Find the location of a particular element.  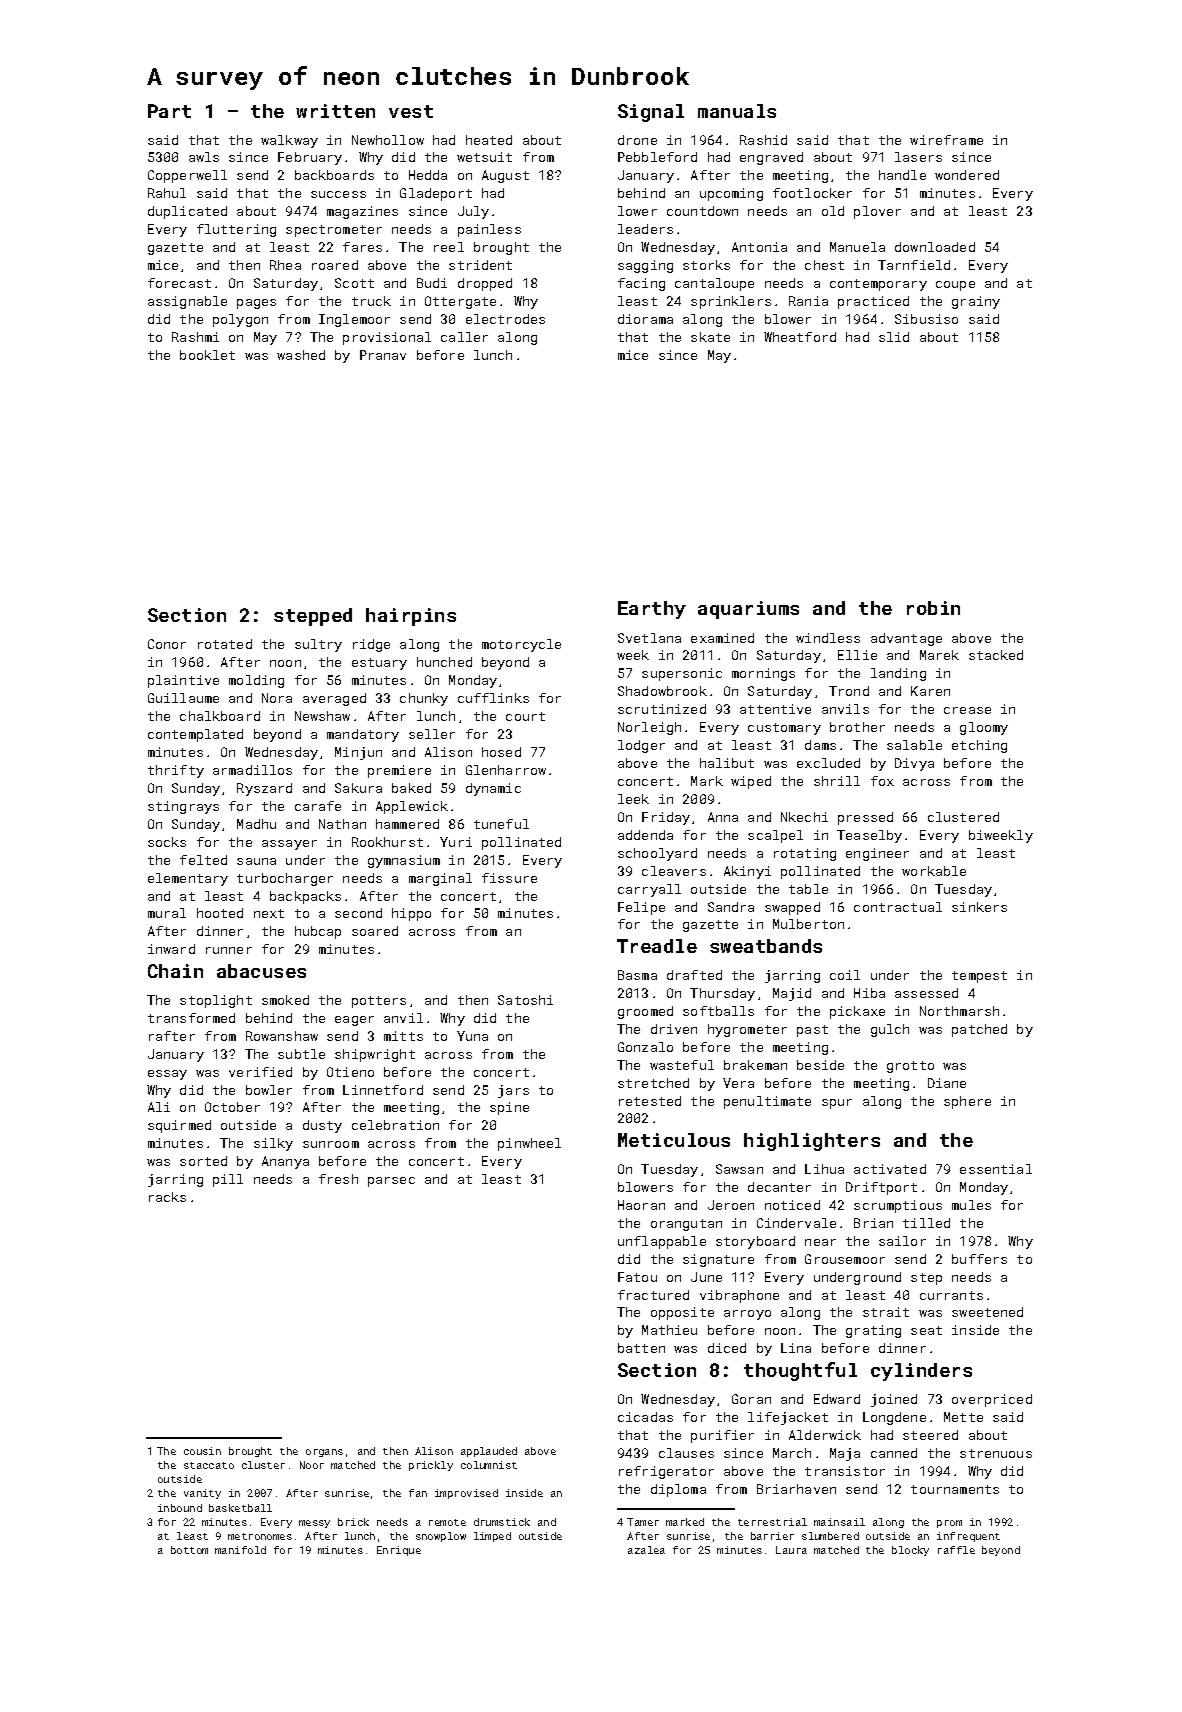

raffle is located at coordinates (956, 1550).
